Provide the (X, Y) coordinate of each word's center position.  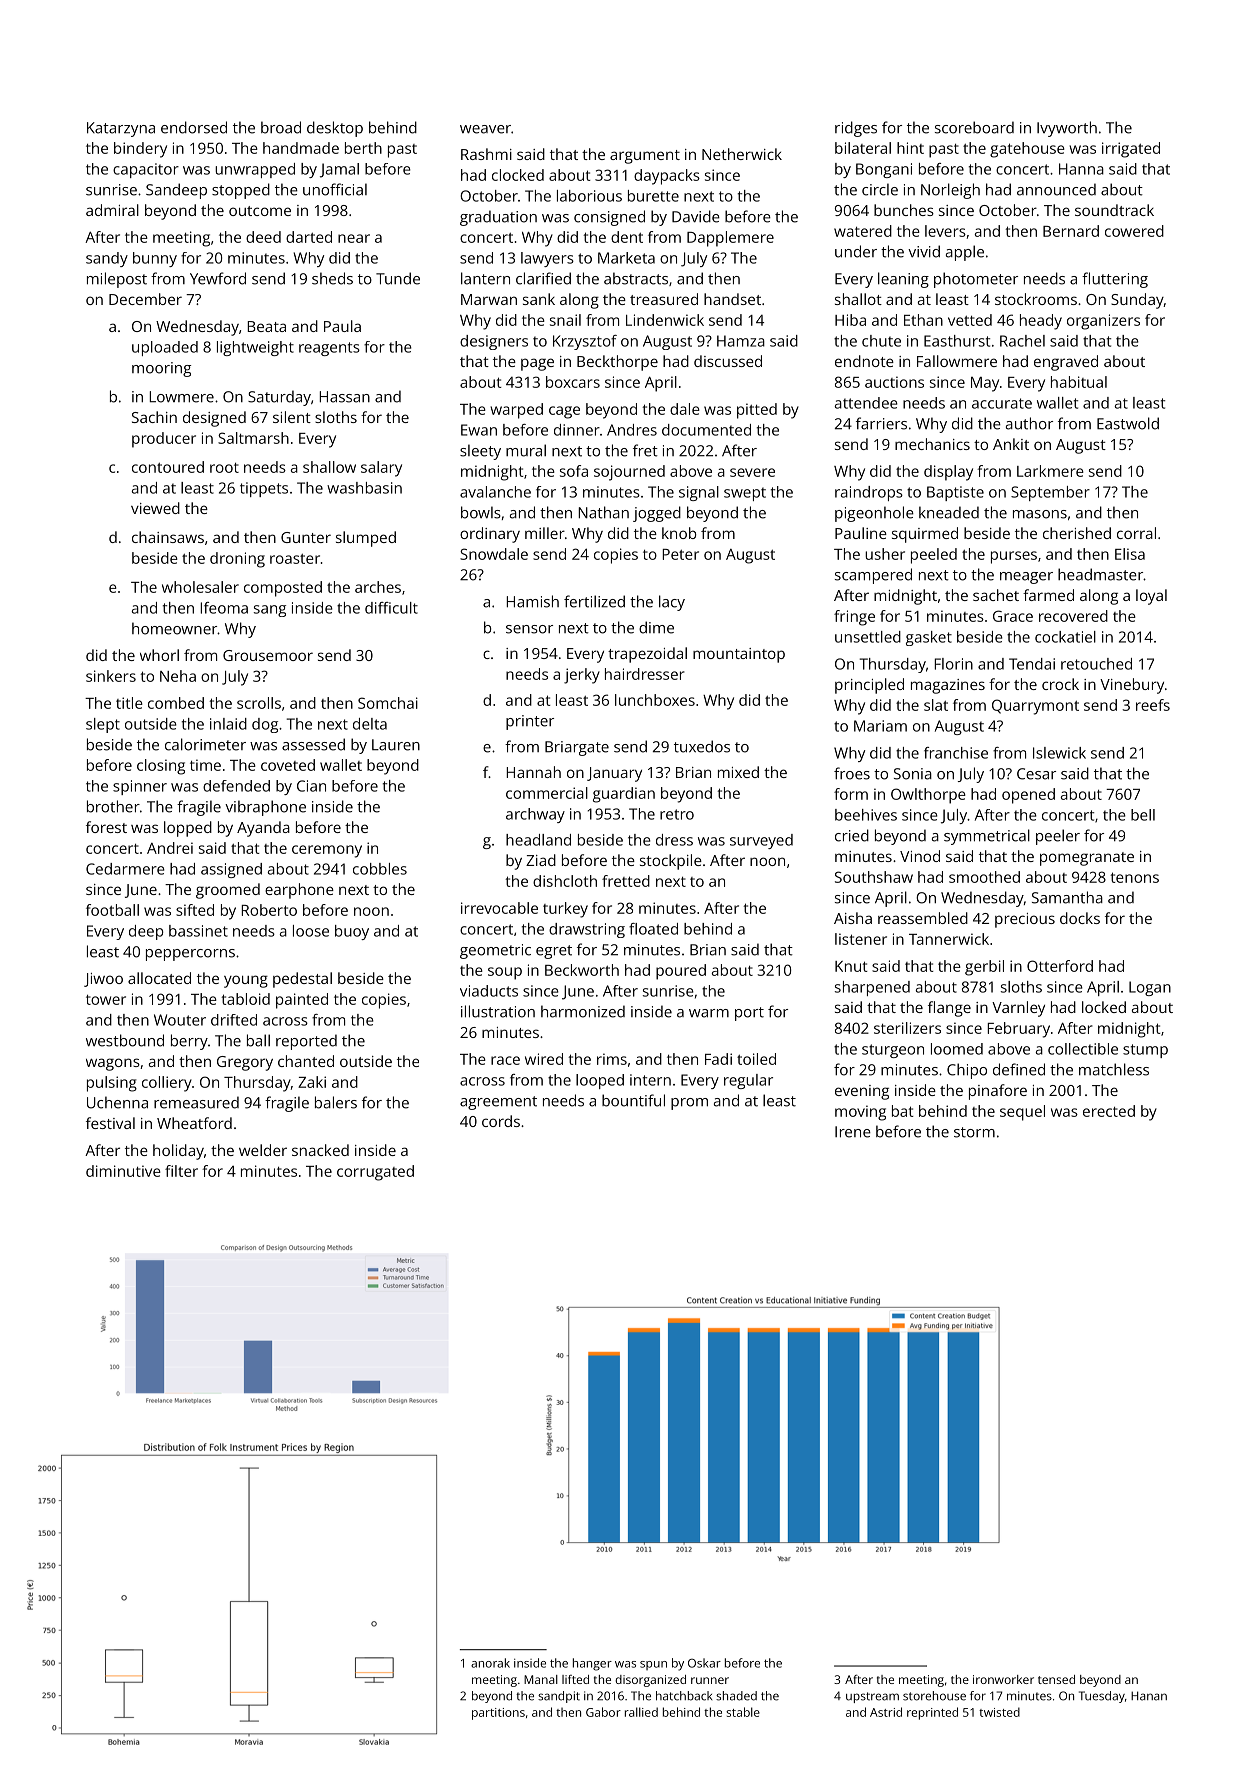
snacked (320, 1150)
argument (645, 157)
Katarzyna (121, 129)
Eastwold (1128, 423)
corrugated (375, 1173)
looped (600, 1081)
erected (1109, 1111)
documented (706, 430)
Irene (853, 1132)
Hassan (344, 397)
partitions (498, 1714)
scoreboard (974, 127)
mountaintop (739, 655)
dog (265, 725)
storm (974, 1132)
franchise (956, 753)
